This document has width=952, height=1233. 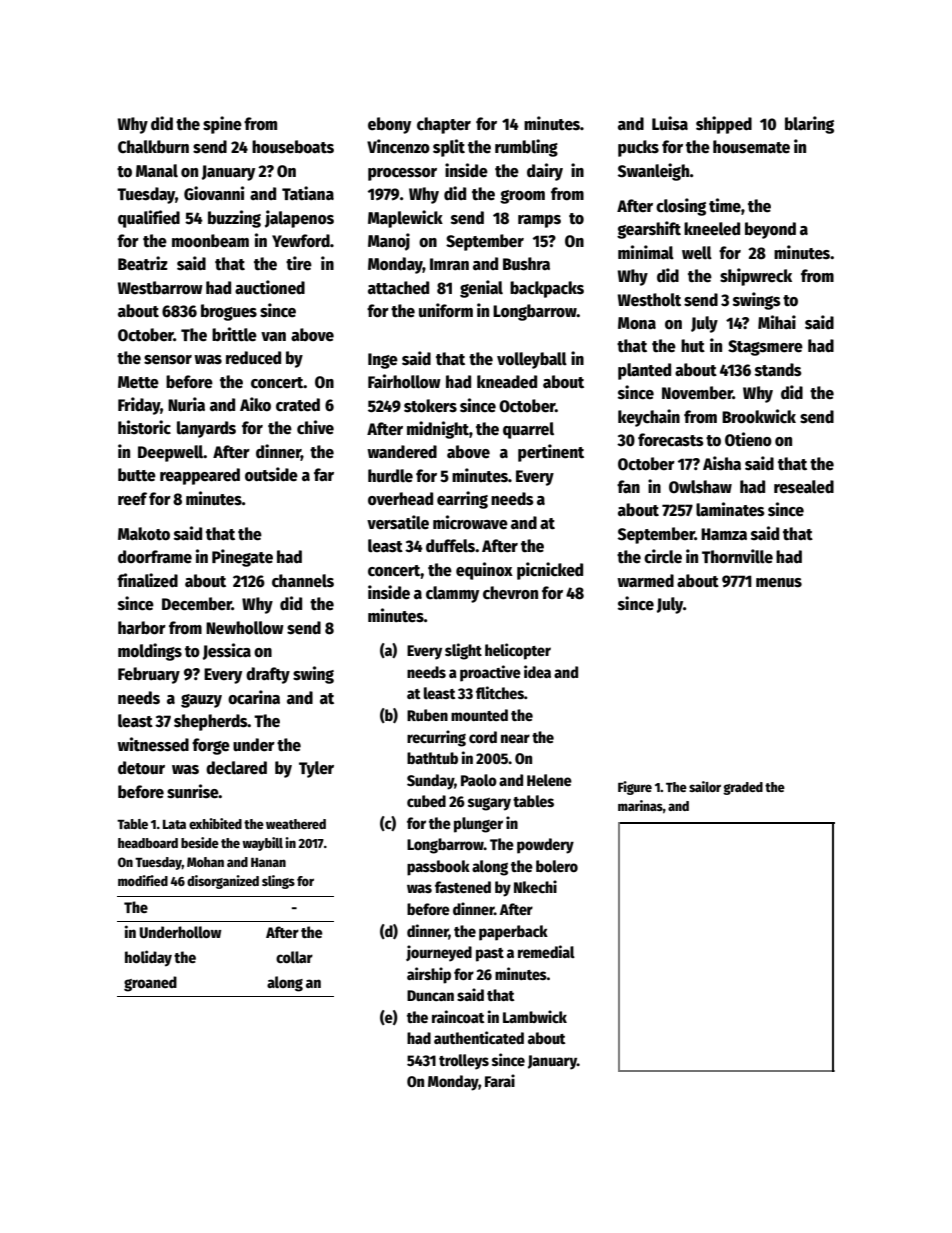 I want to click on beyond, so click(x=770, y=230).
